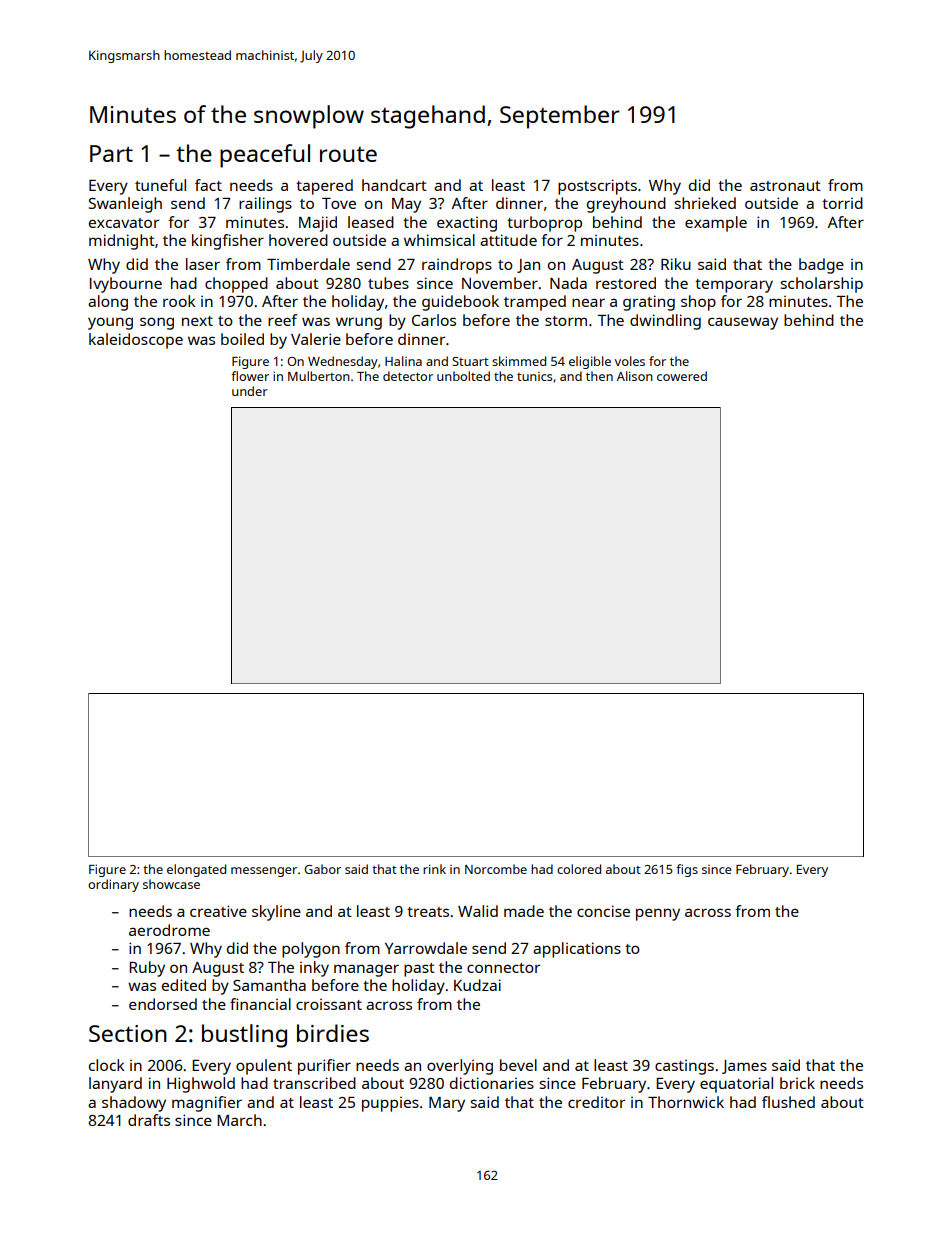 The image size is (952, 1233). What do you see at coordinates (743, 323) in the image?
I see `causeway` at bounding box center [743, 323].
